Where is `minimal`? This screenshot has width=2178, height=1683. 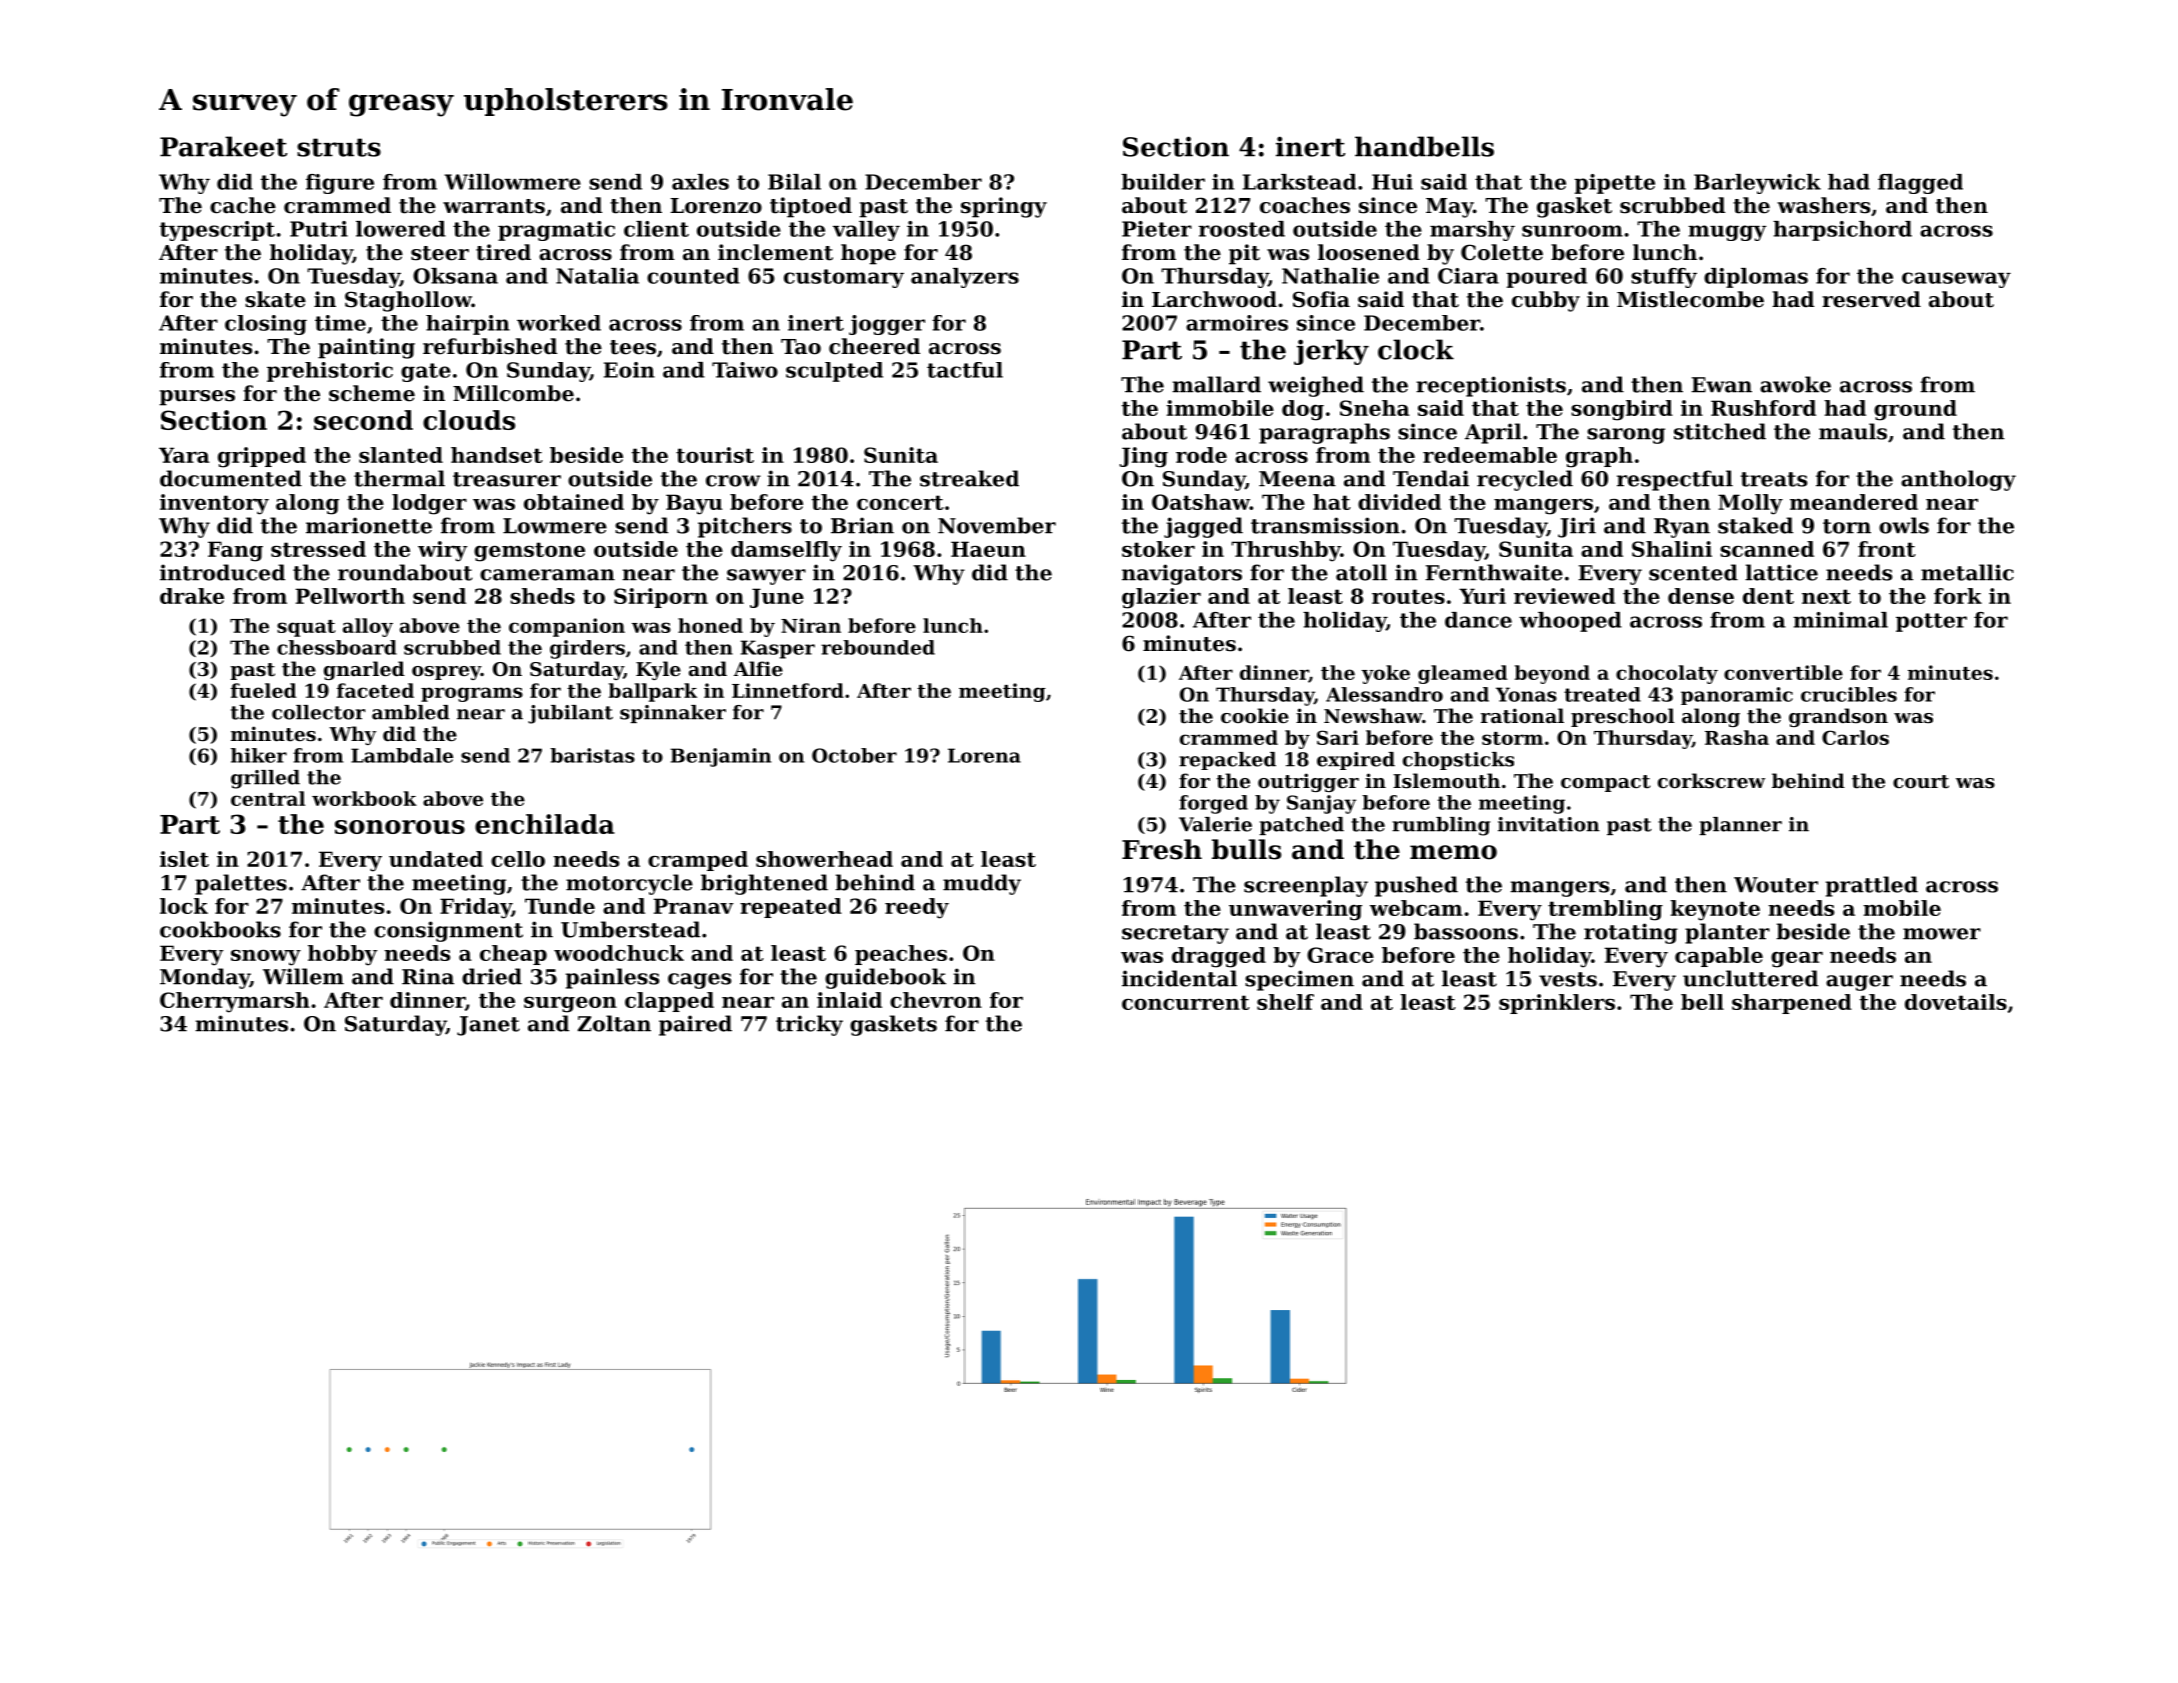
minimal is located at coordinates (1840, 620).
